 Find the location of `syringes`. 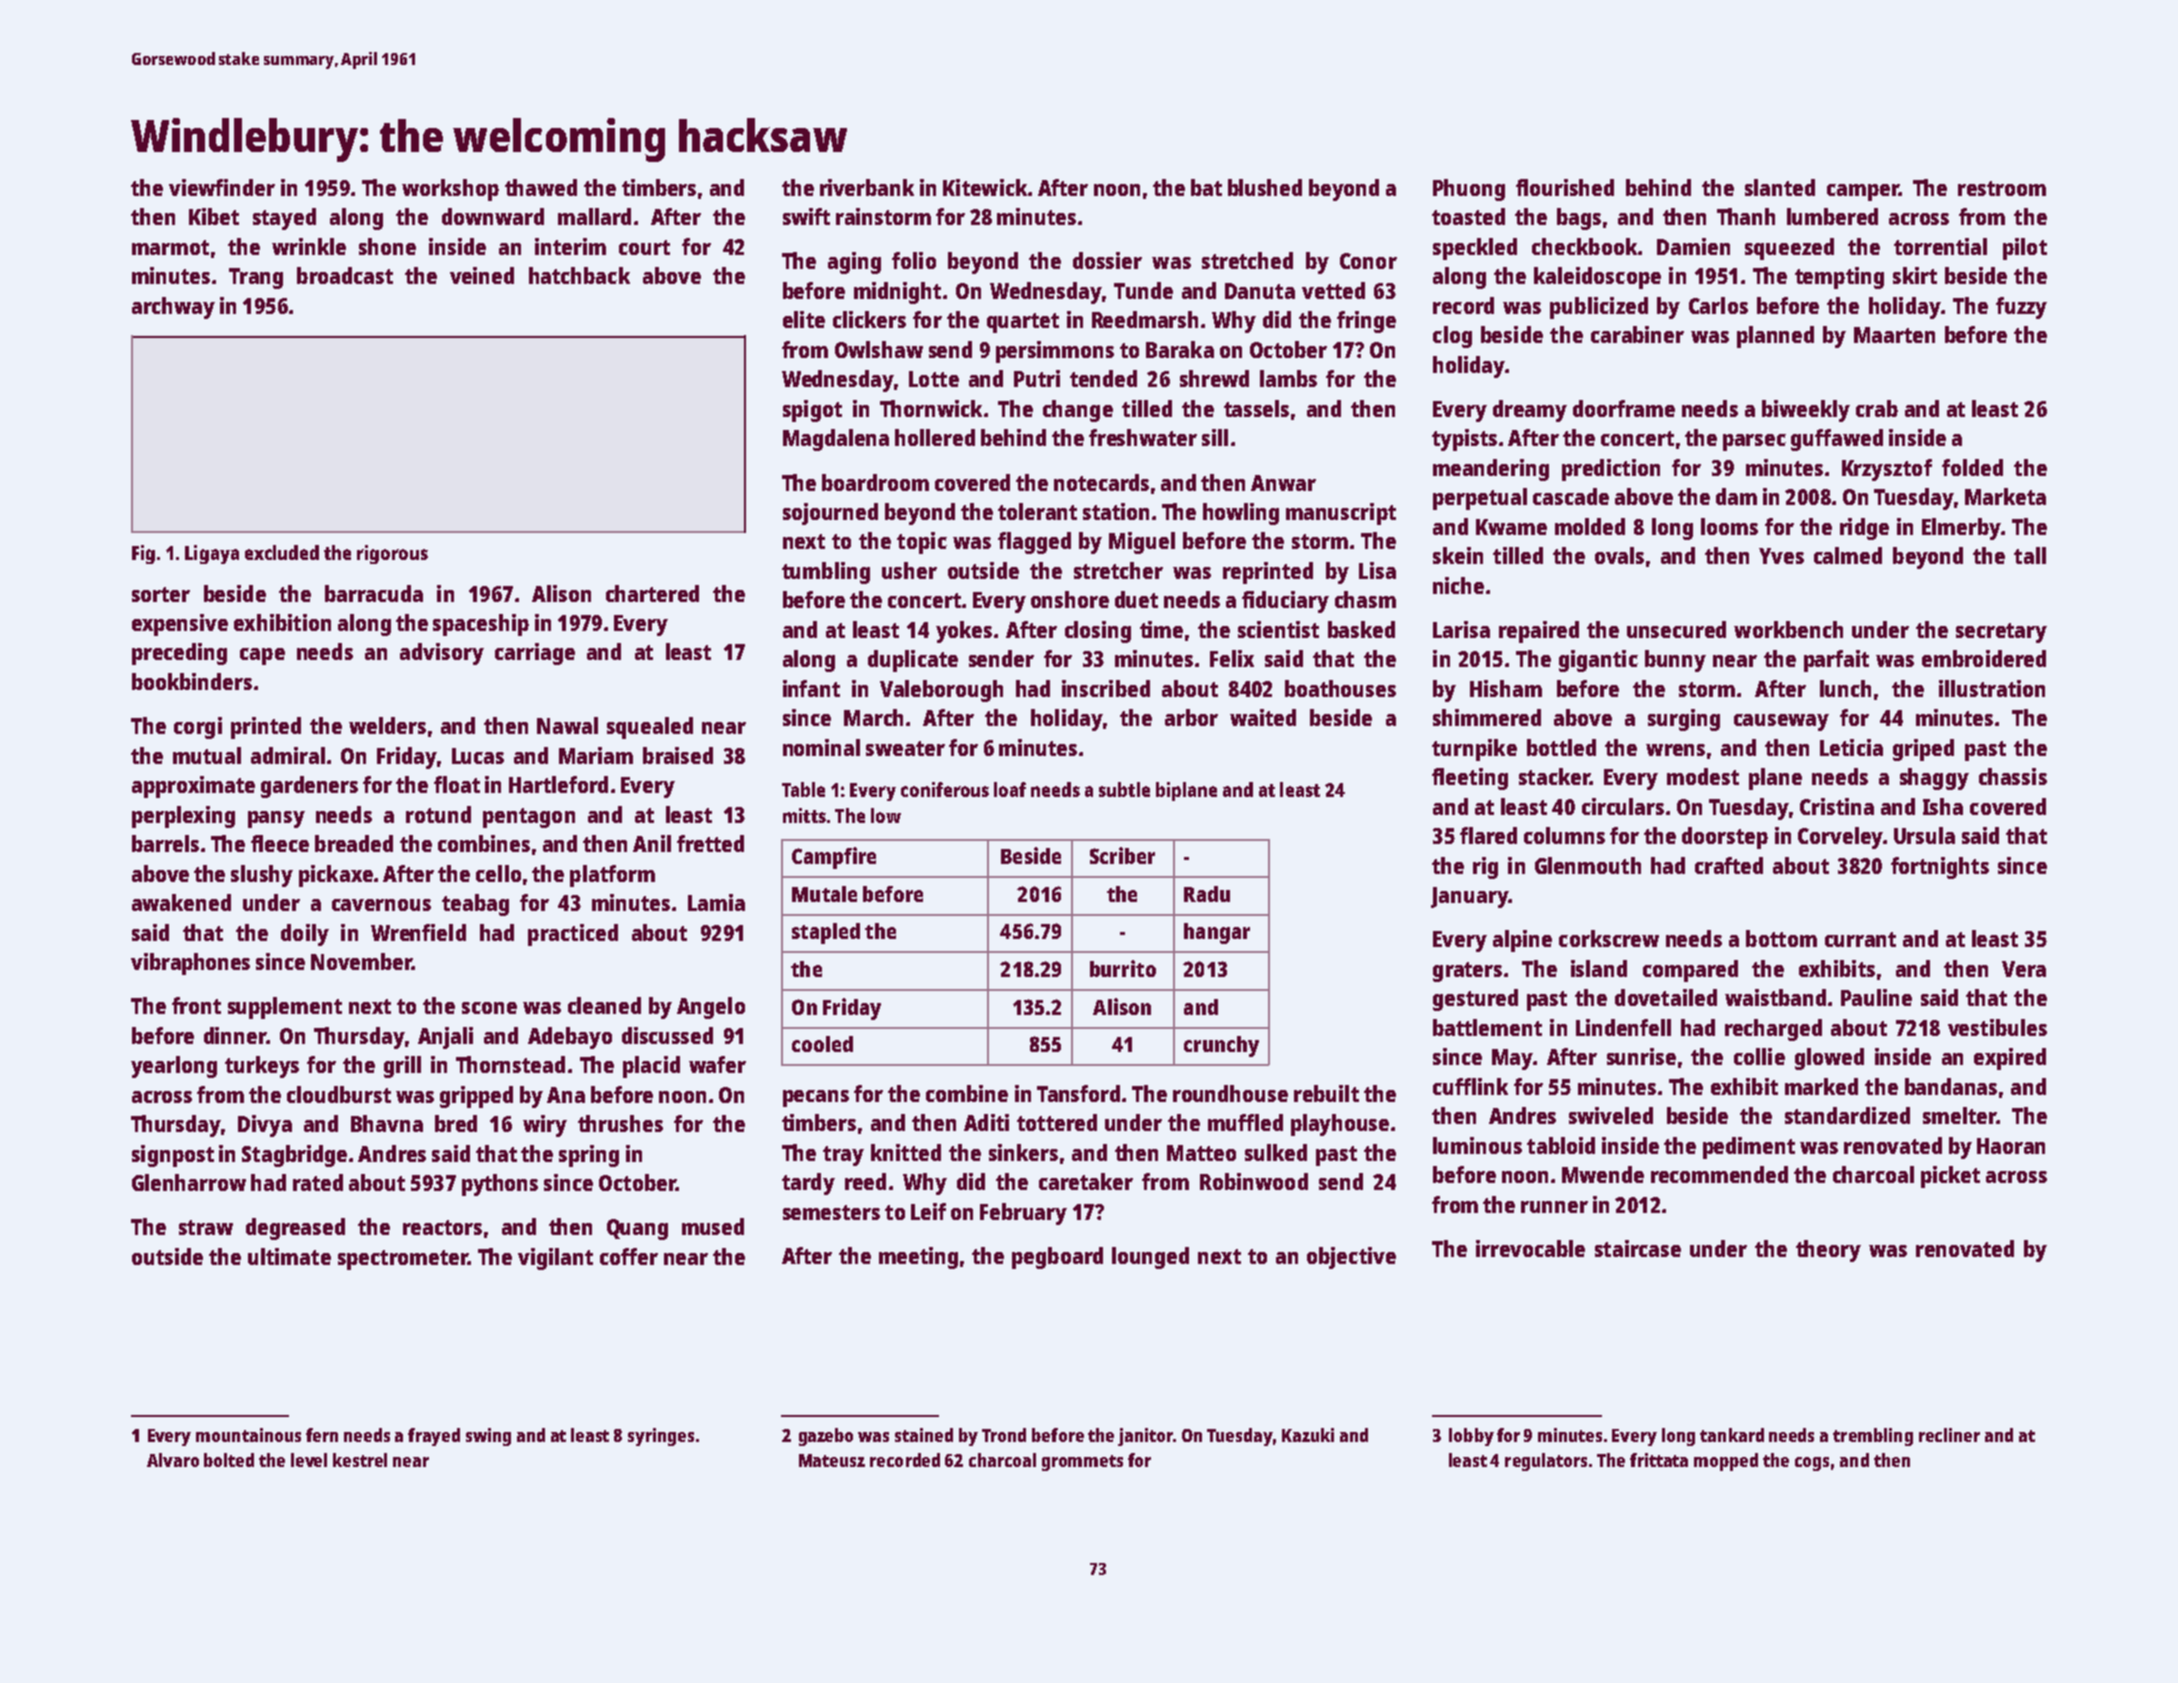

syringes is located at coordinates (661, 1437).
